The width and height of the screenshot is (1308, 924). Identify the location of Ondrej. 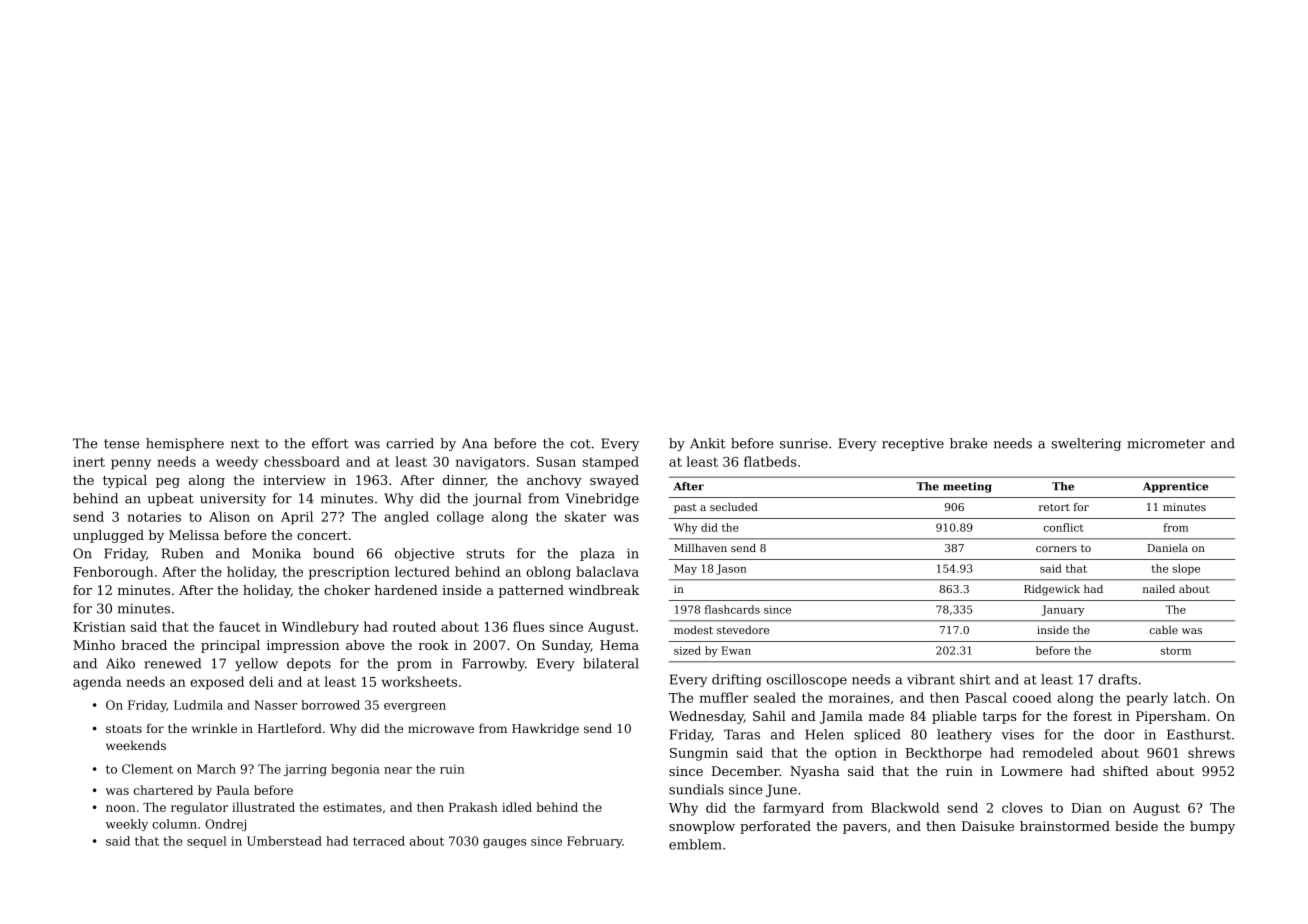
(225, 825).
